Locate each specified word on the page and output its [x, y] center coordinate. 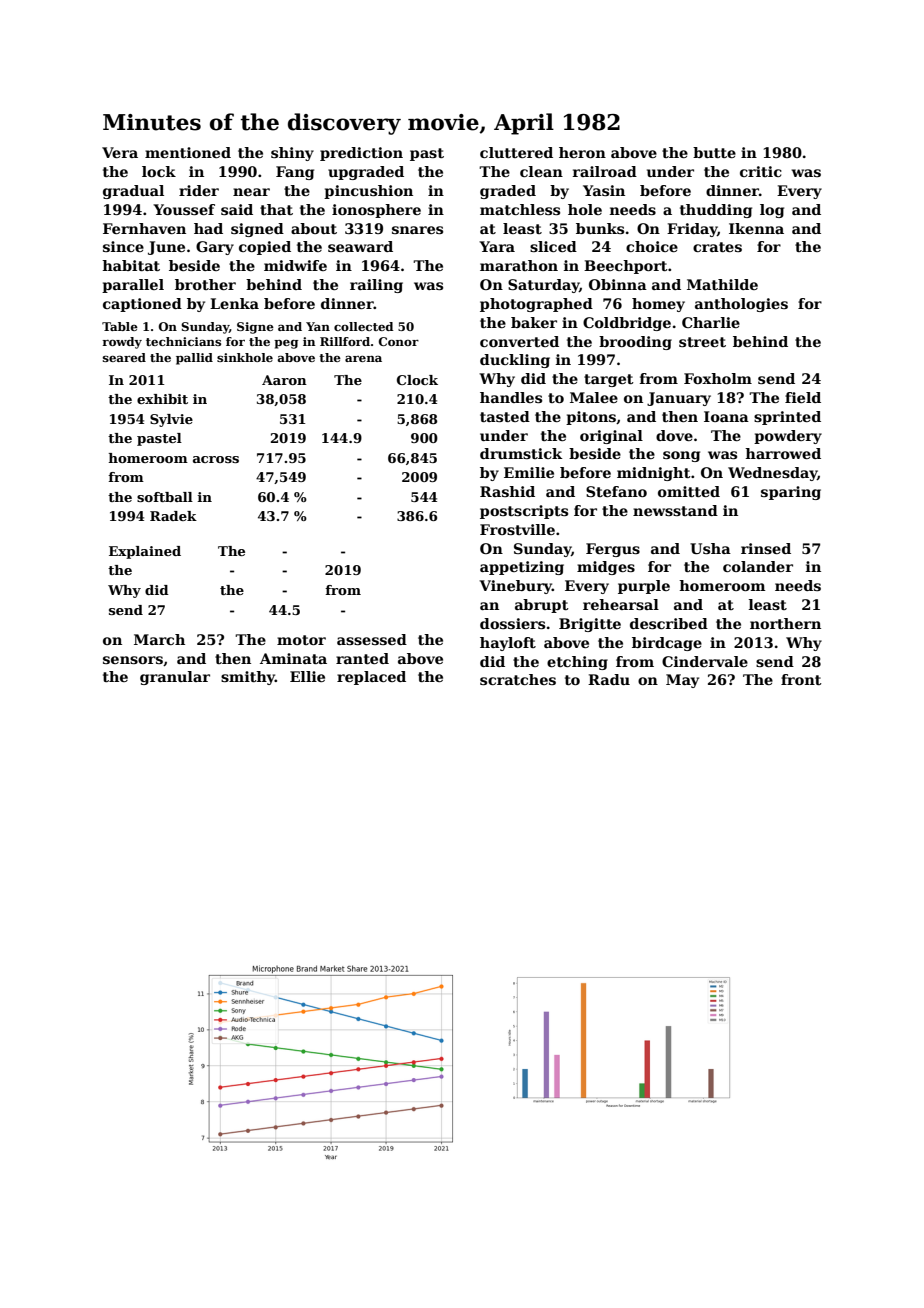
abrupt [542, 606]
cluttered [516, 152]
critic [761, 171]
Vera [120, 152]
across [216, 459]
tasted [505, 416]
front [801, 679]
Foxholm [718, 378]
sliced [553, 246]
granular [175, 678]
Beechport [626, 267]
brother [205, 284]
